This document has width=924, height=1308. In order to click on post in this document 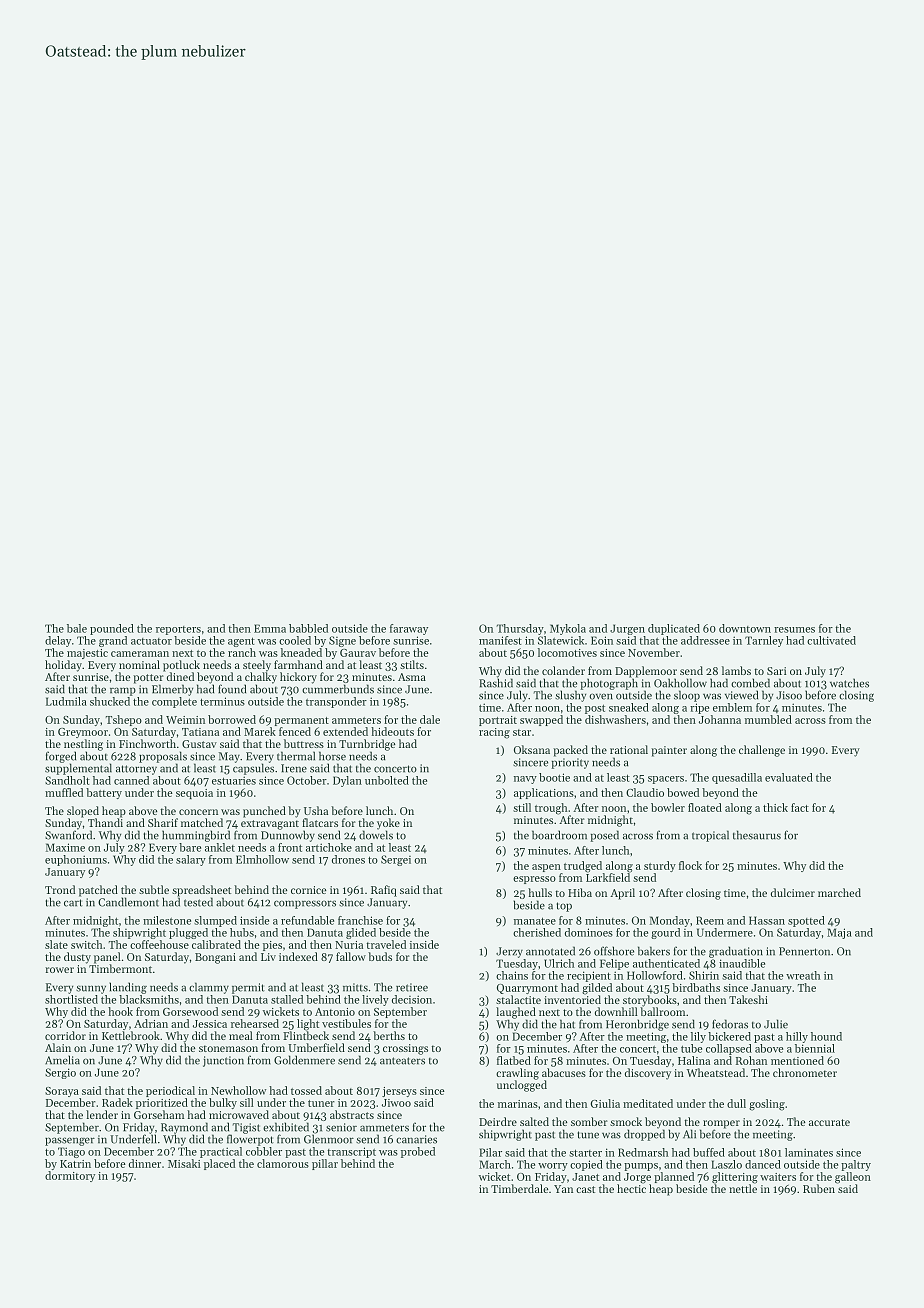, I will do `click(595, 709)`.
